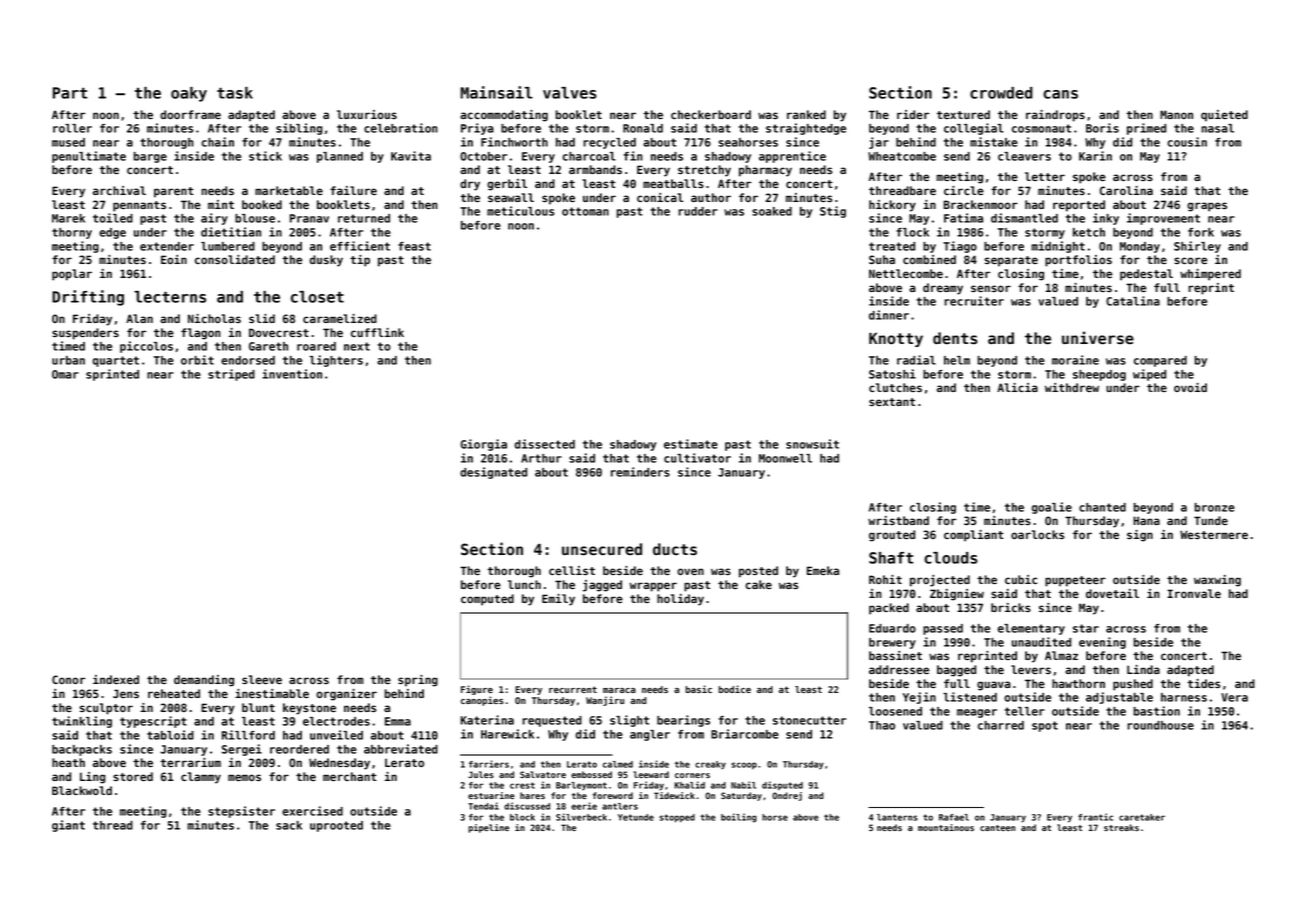  I want to click on spring, so click(418, 681).
